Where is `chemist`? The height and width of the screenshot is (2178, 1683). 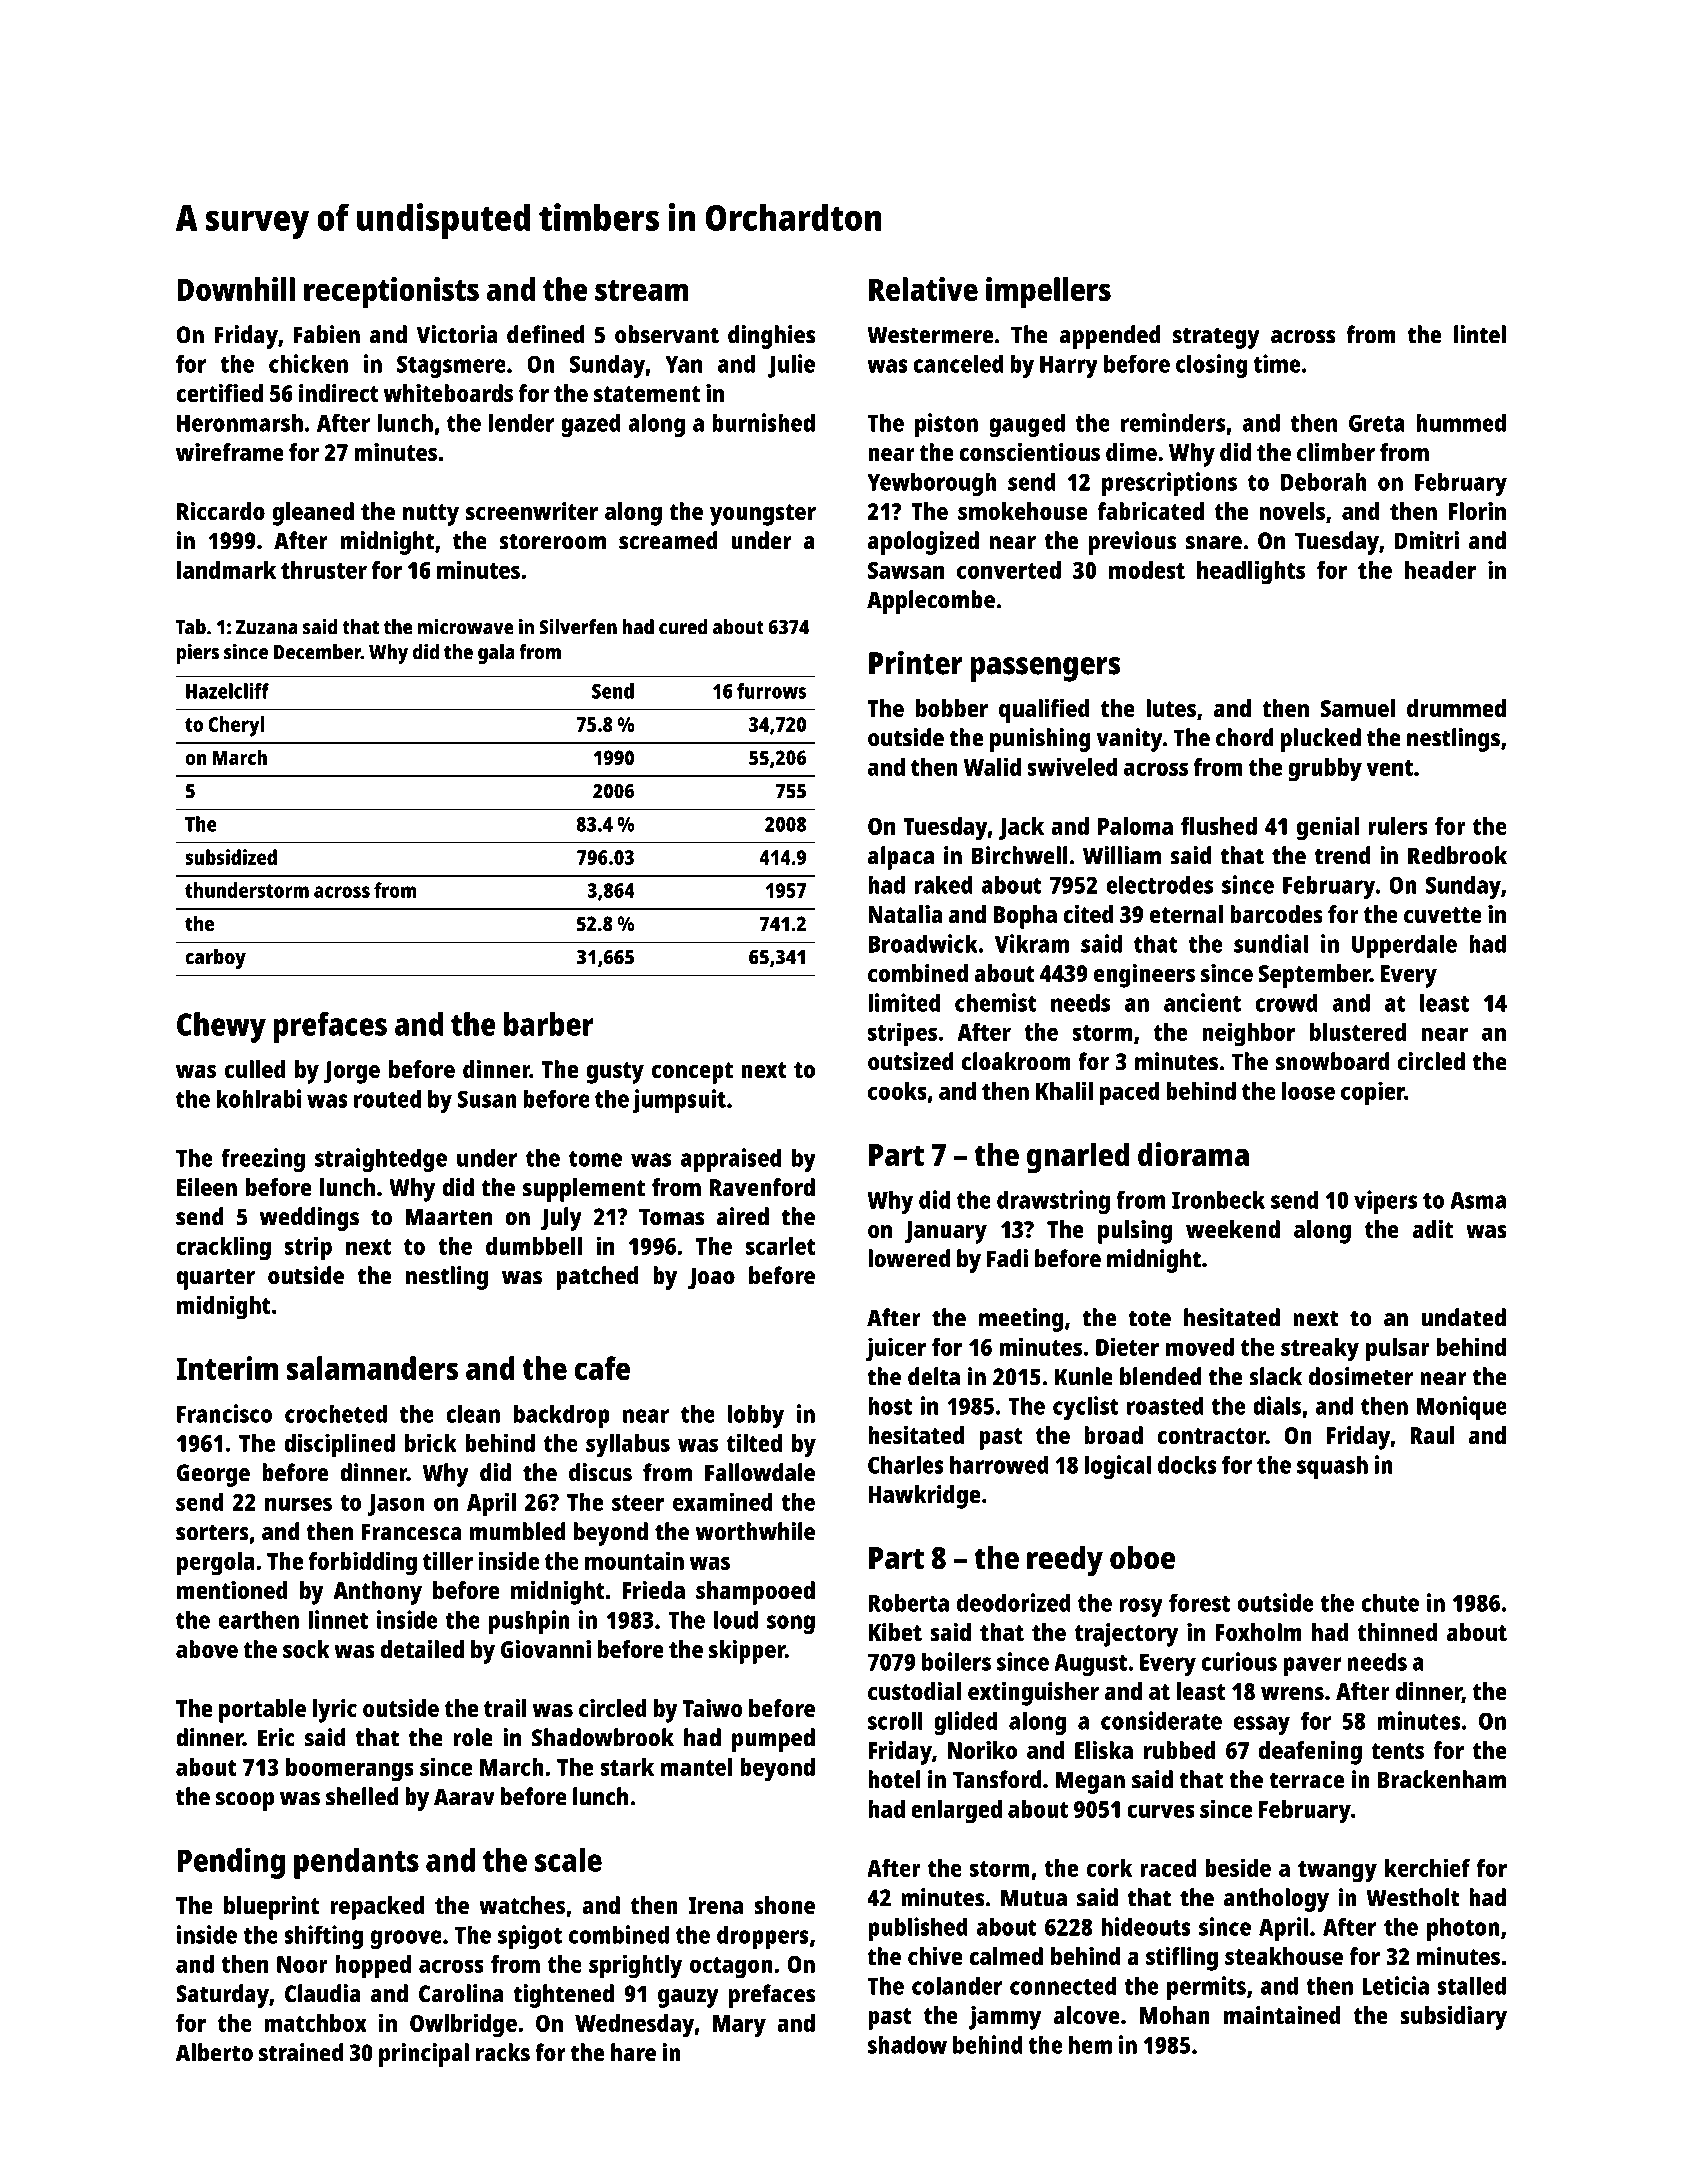 chemist is located at coordinates (996, 1002).
